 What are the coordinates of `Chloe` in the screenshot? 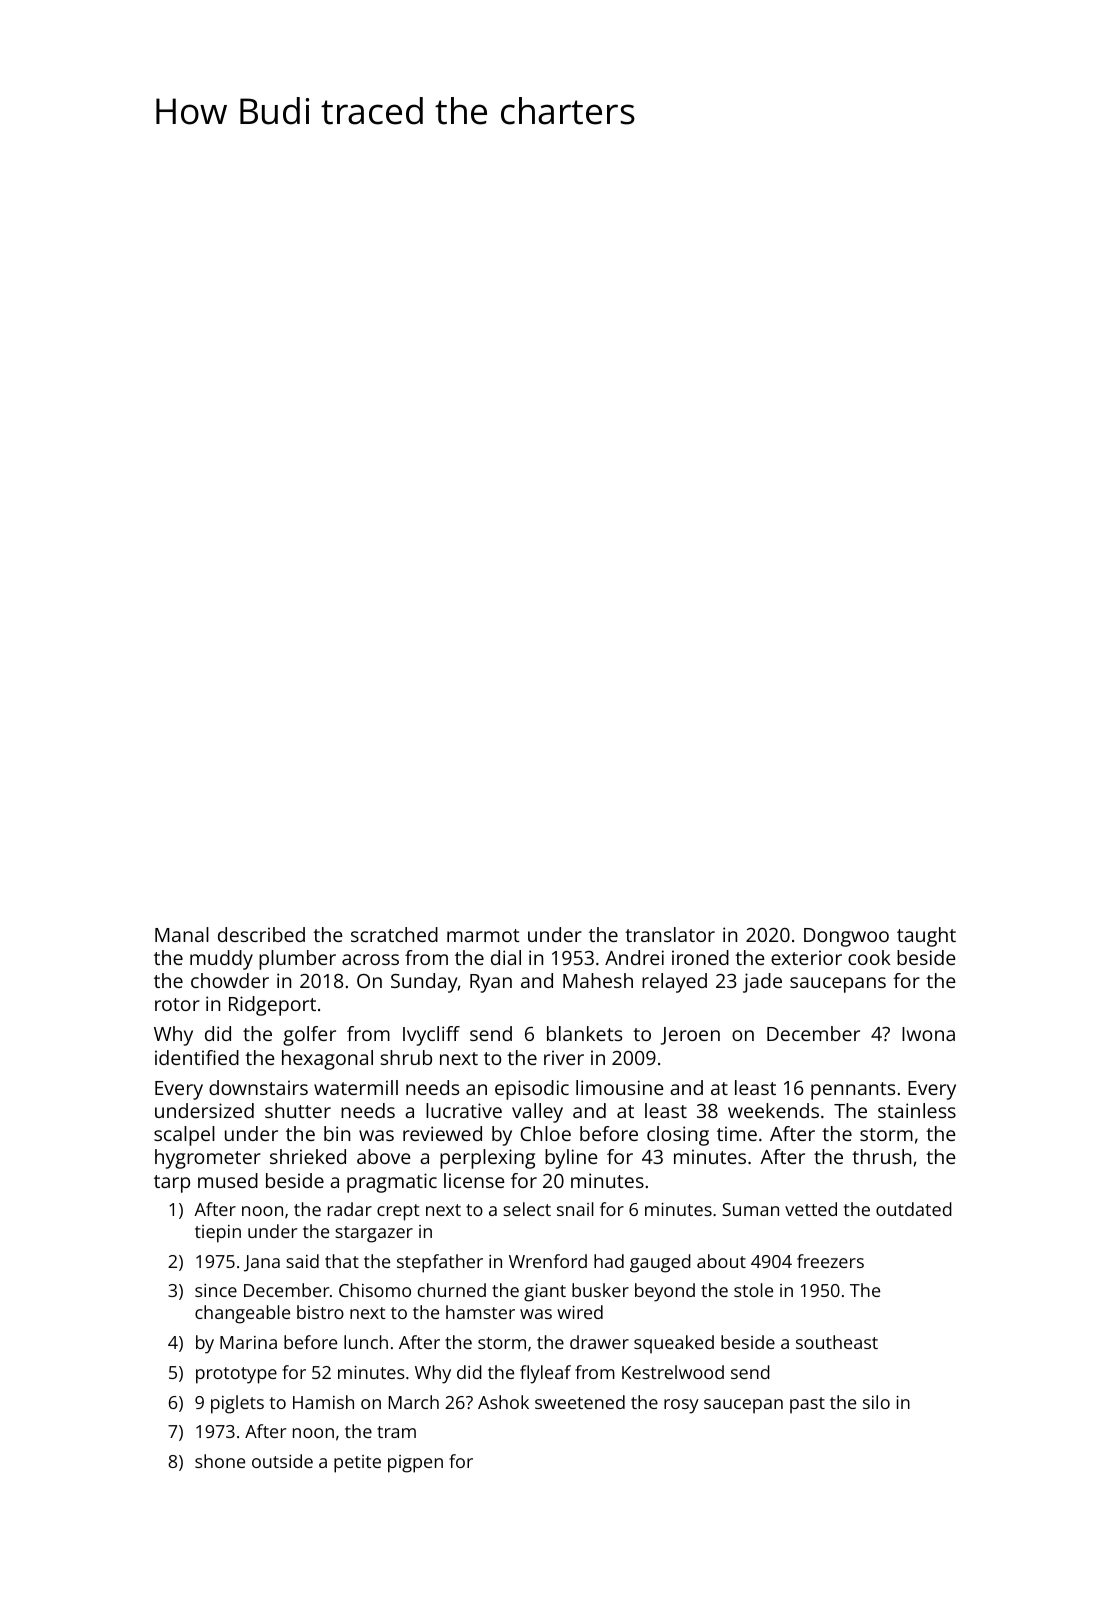 It's located at (545, 1133).
